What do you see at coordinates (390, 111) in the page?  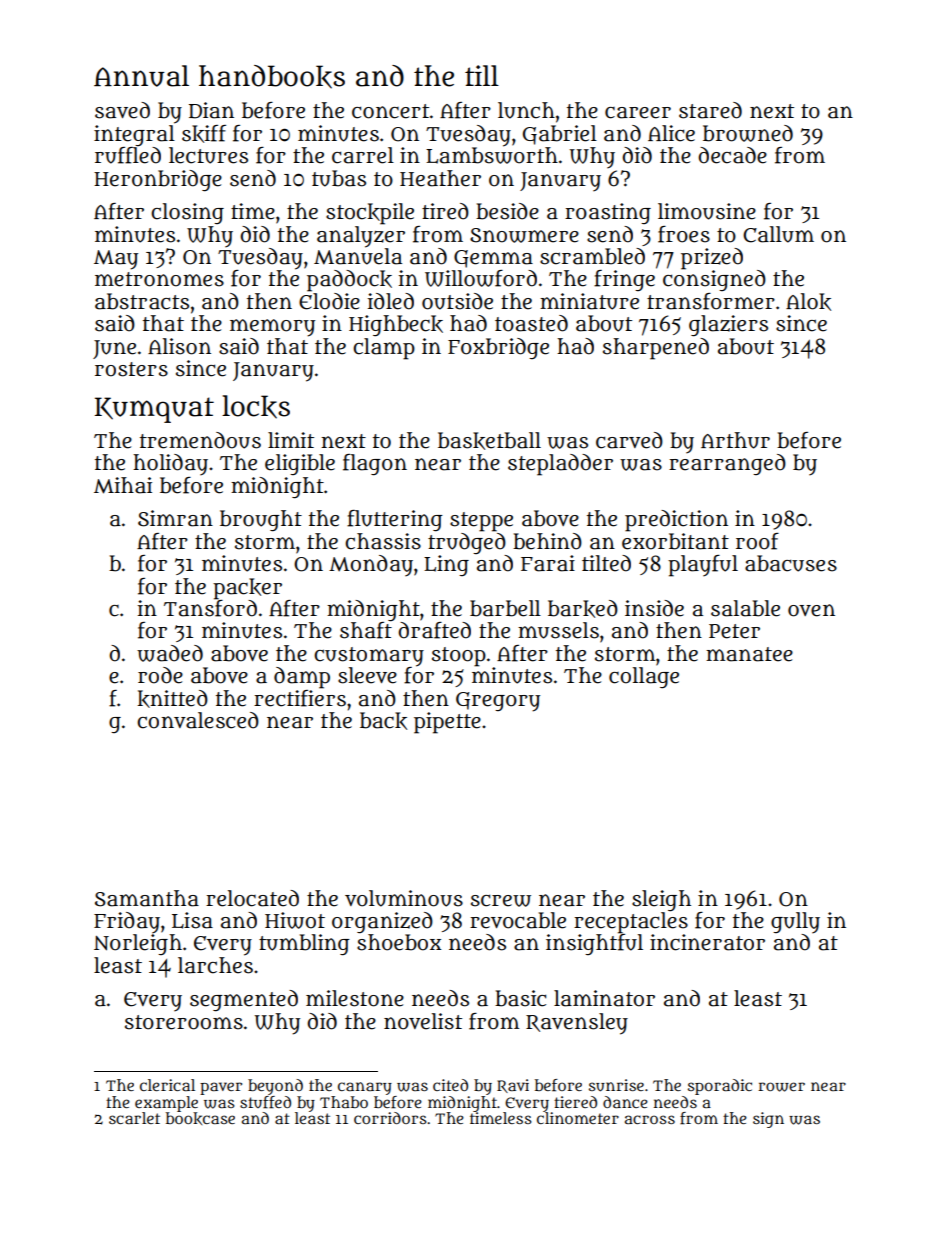 I see `concert` at bounding box center [390, 111].
